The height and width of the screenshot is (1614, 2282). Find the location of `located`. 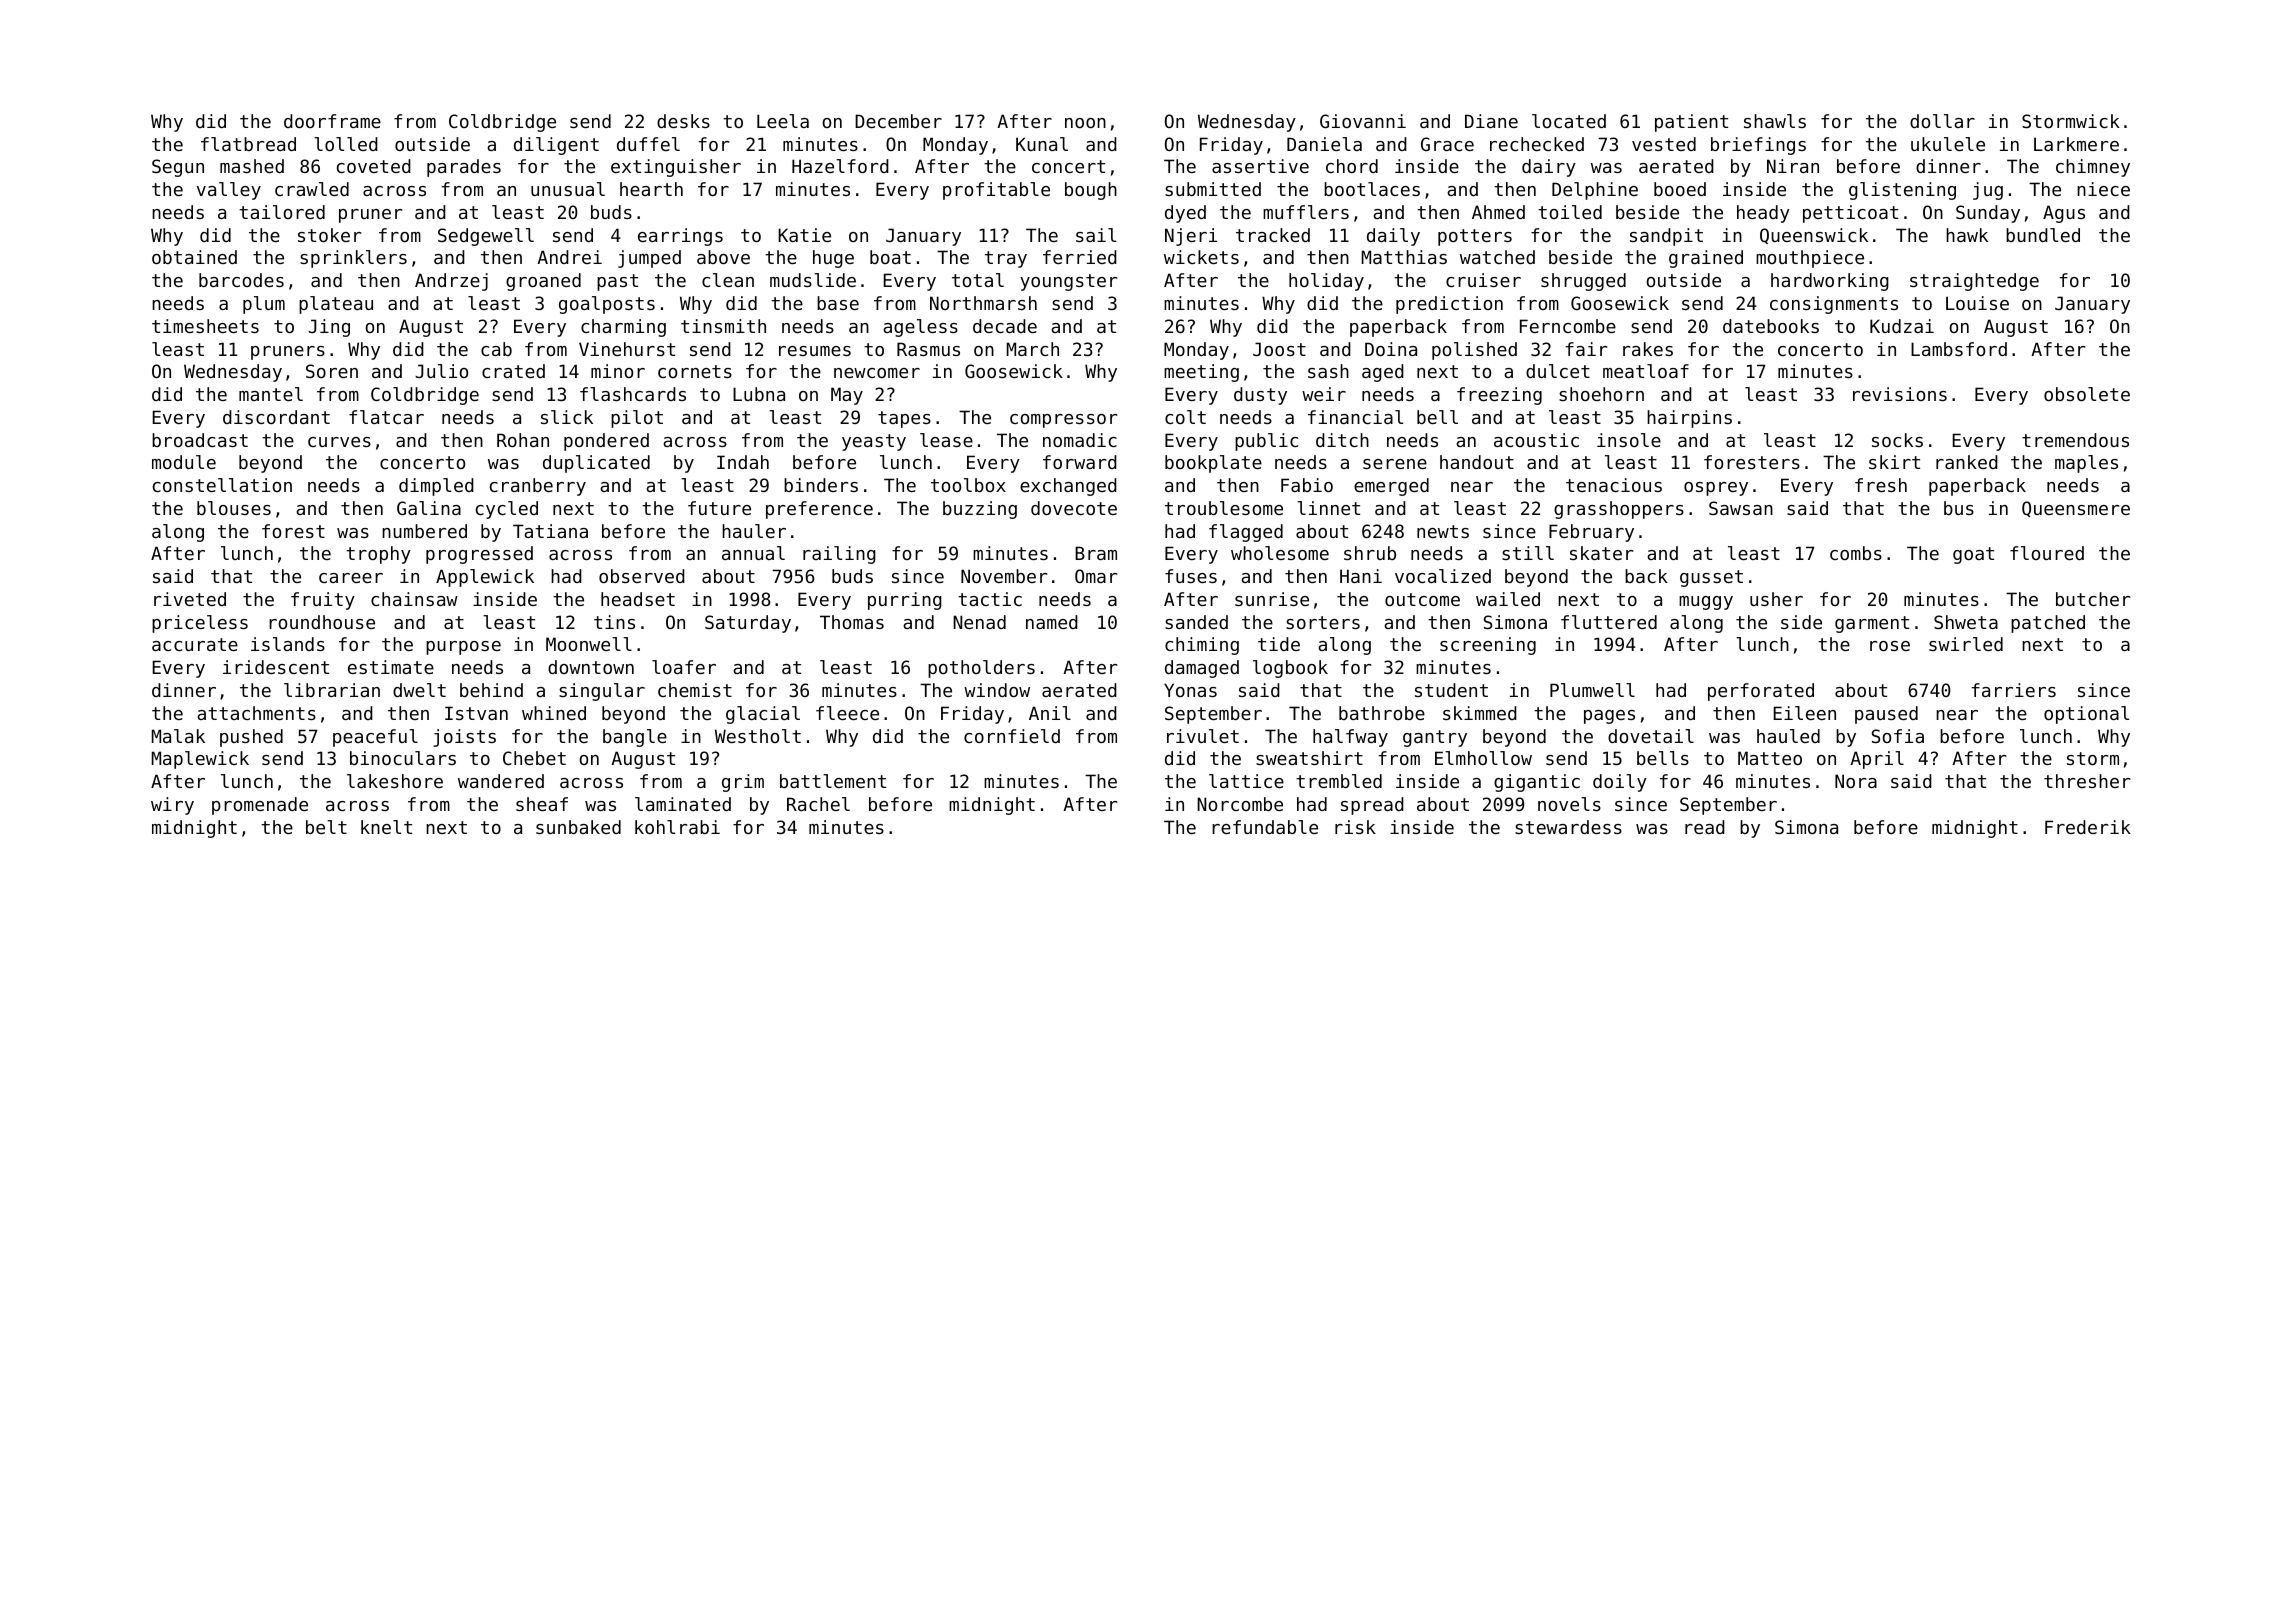

located is located at coordinates (1569, 121).
